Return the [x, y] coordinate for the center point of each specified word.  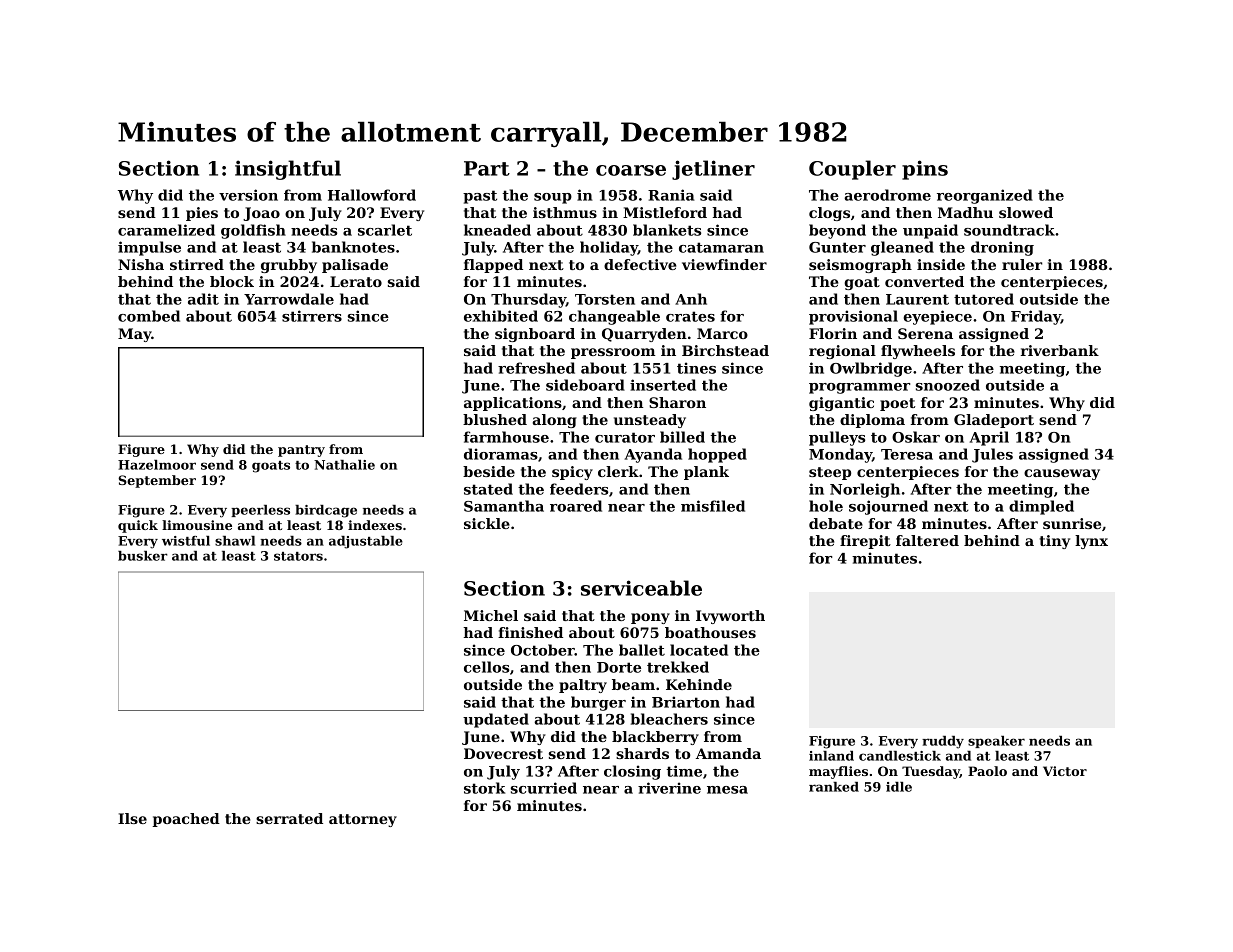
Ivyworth [730, 617]
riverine [669, 788]
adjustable [366, 542]
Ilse [132, 818]
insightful [288, 170]
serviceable [641, 588]
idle [899, 787]
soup [553, 198]
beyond [837, 231]
